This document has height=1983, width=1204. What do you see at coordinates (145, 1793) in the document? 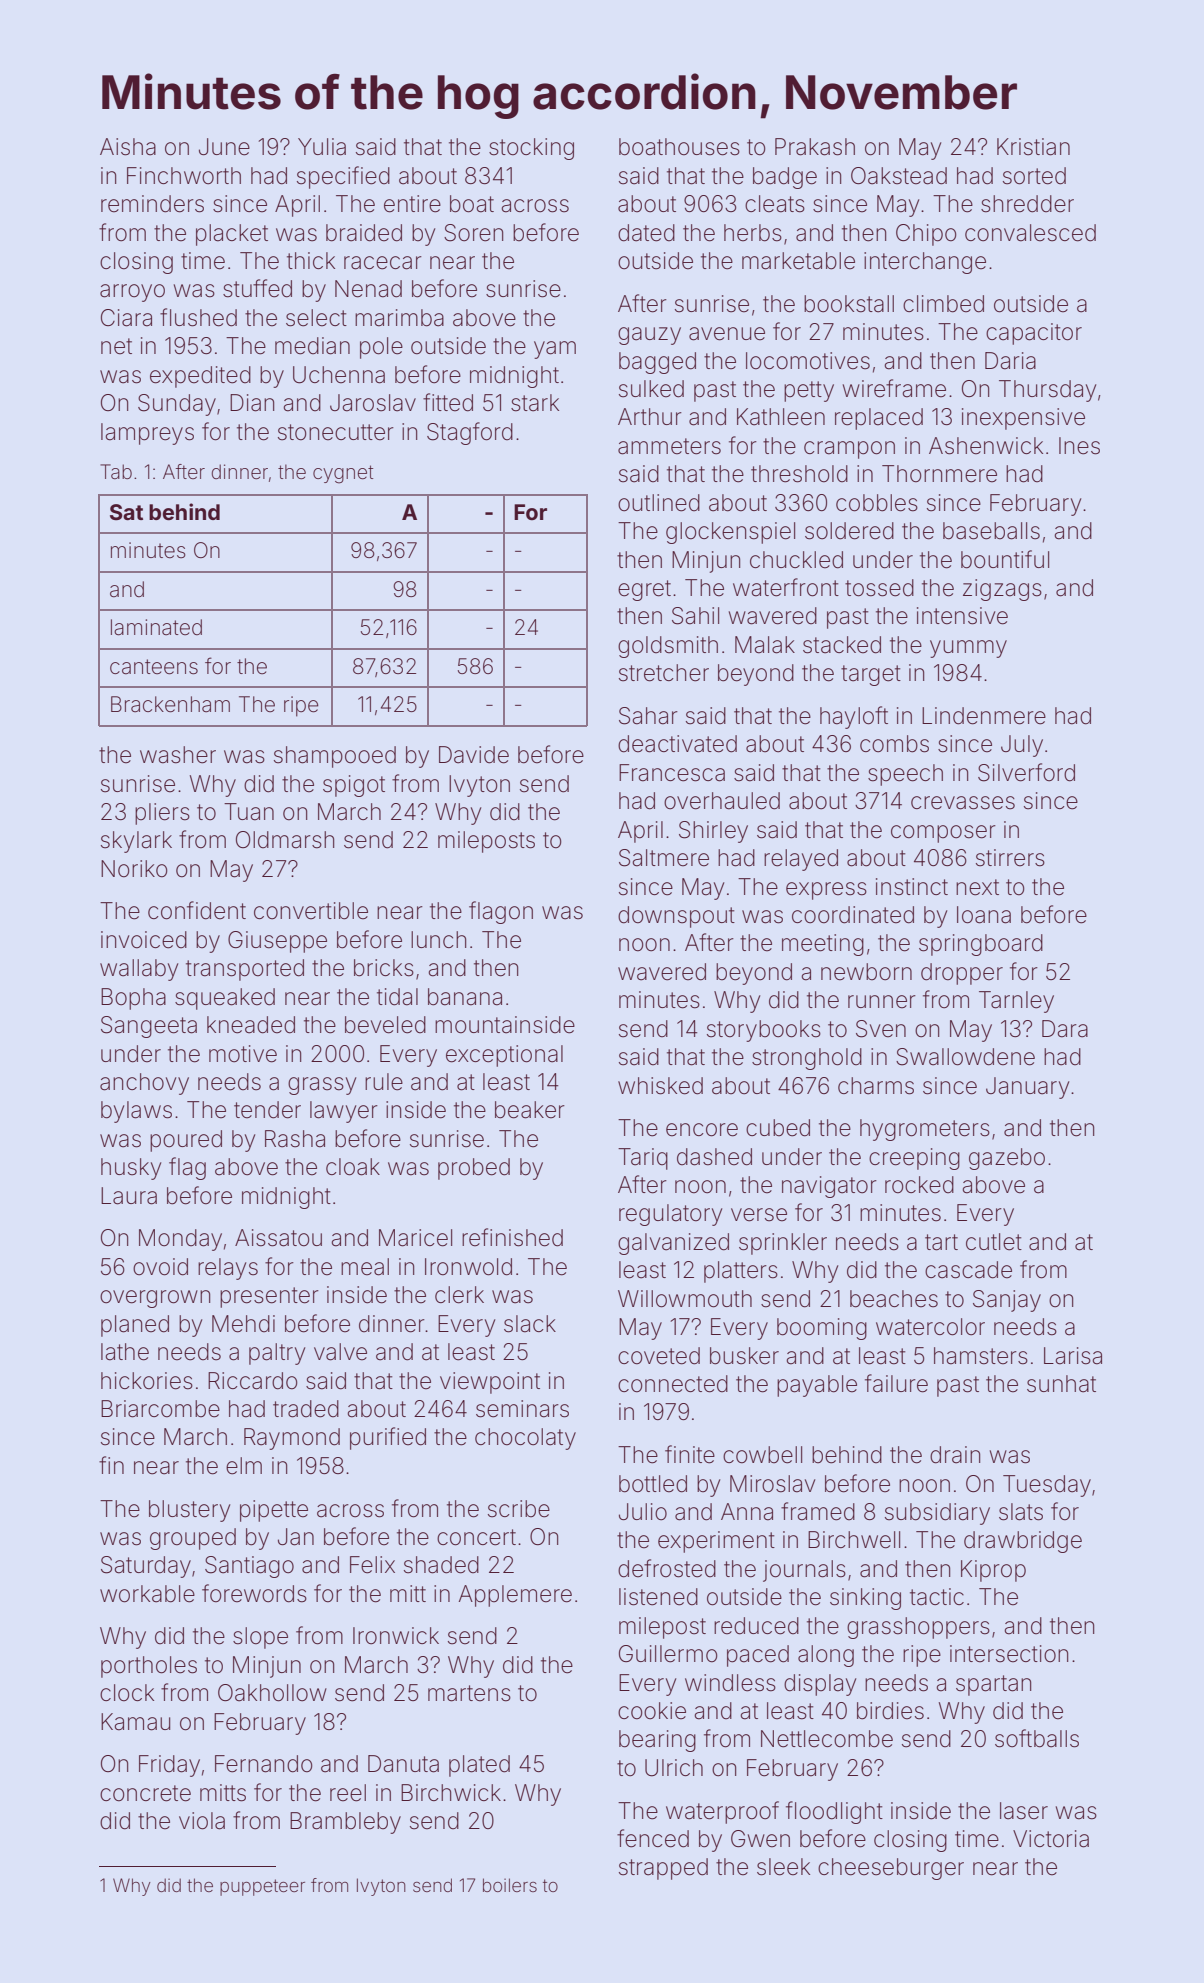
I see `concrete` at bounding box center [145, 1793].
